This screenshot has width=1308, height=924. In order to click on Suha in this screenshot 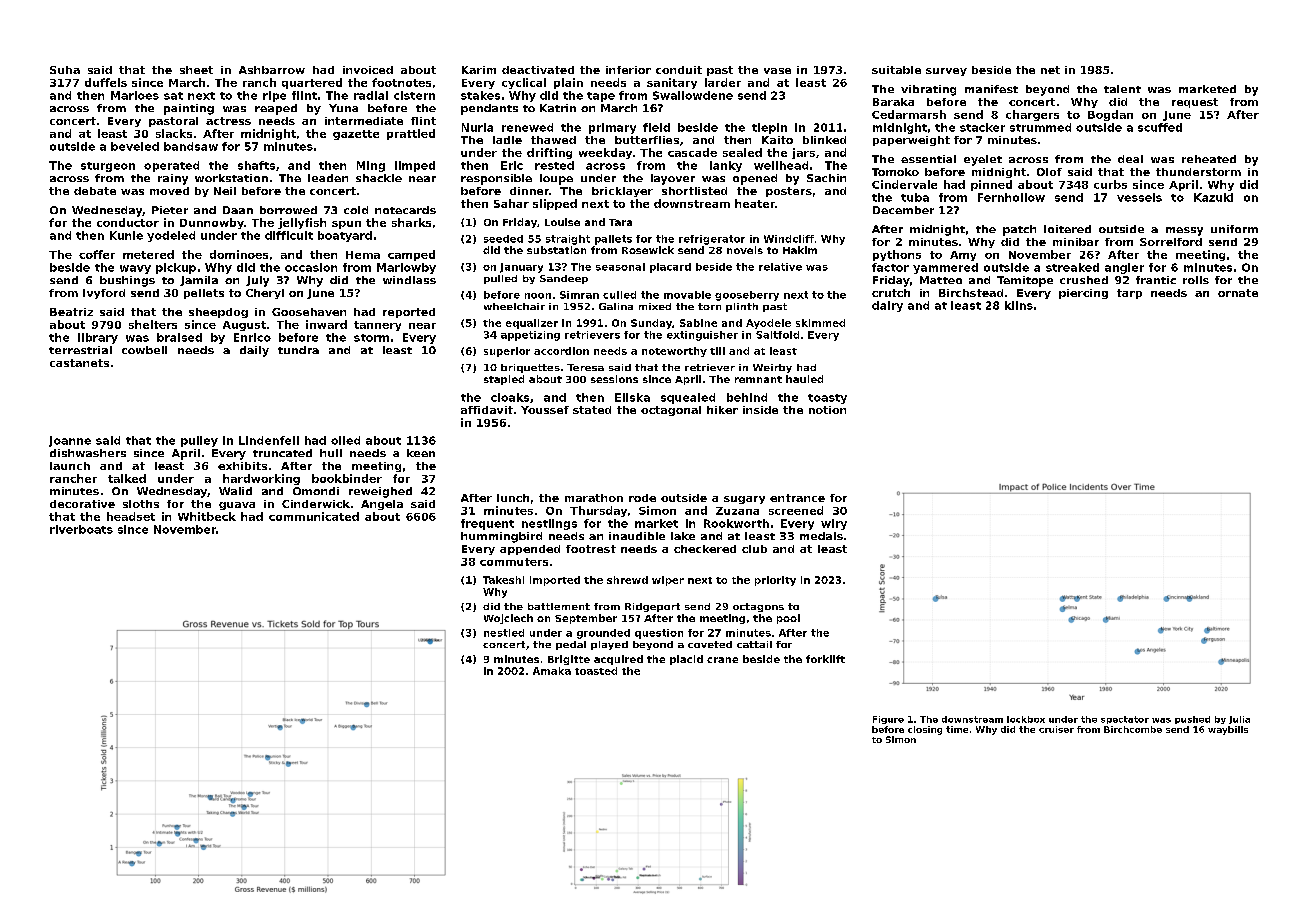, I will do `click(65, 70)`.
